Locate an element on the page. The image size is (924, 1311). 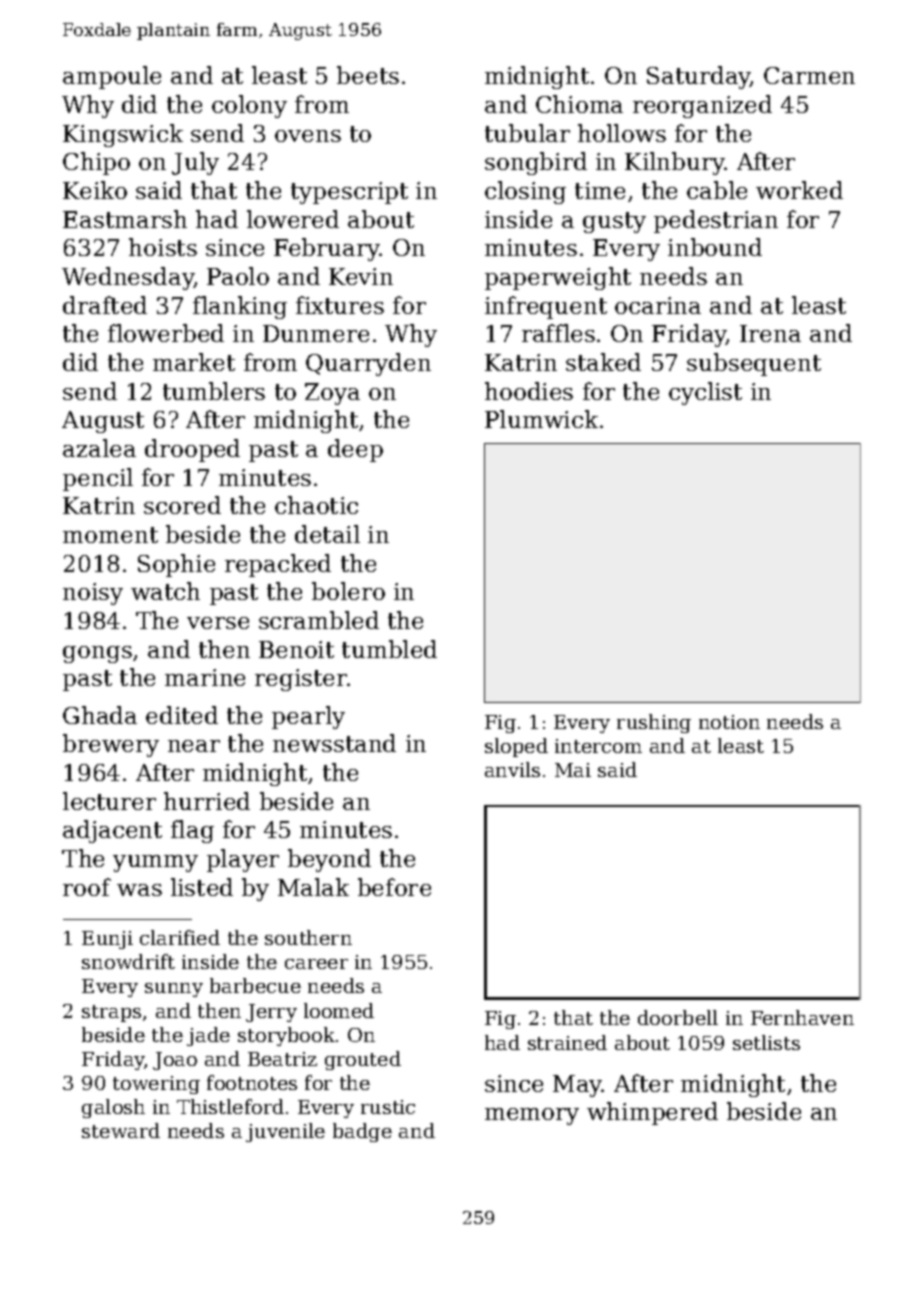
Carmen is located at coordinates (809, 75).
